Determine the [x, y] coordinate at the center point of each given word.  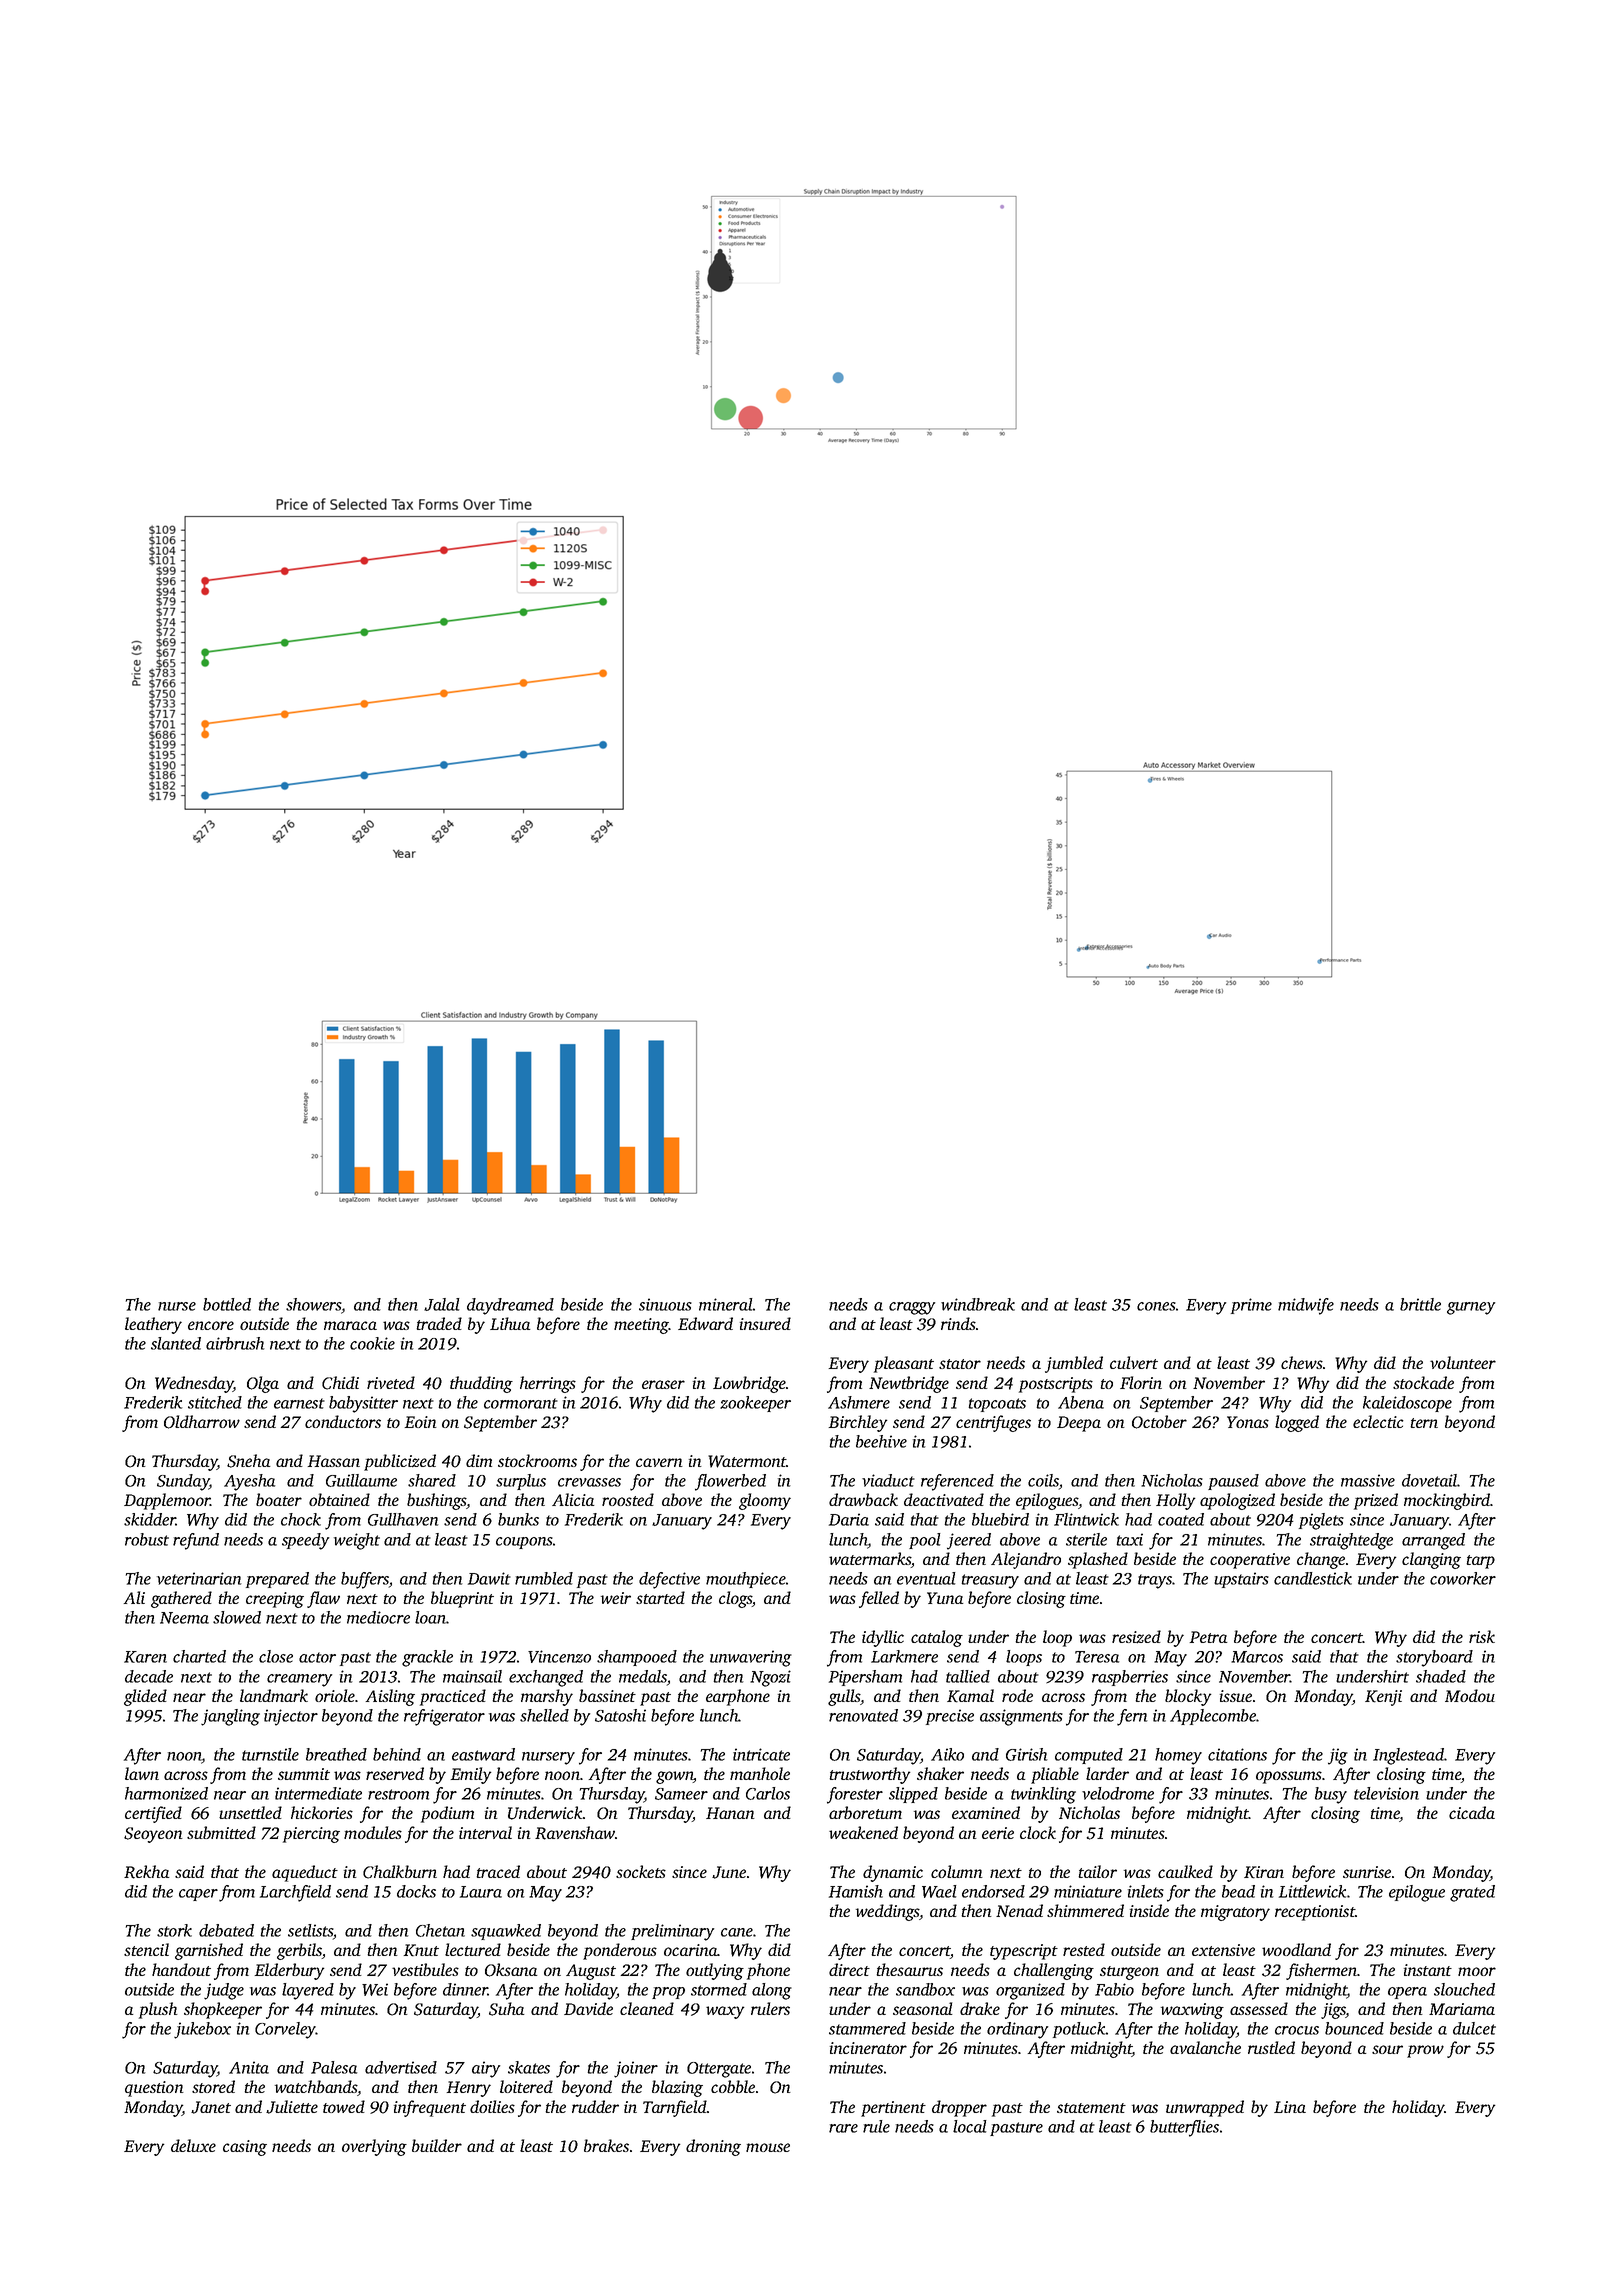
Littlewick [1312, 1891]
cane [737, 1932]
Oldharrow [202, 1422]
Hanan [730, 1813]
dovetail [1430, 1480]
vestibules [425, 1969]
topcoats [997, 1405]
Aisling [390, 1697]
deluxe [193, 2145]
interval [485, 1832]
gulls [844, 1697]
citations [1237, 1754]
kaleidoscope [1407, 1404]
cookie [372, 1343]
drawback [863, 1499]
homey [1178, 1756]
